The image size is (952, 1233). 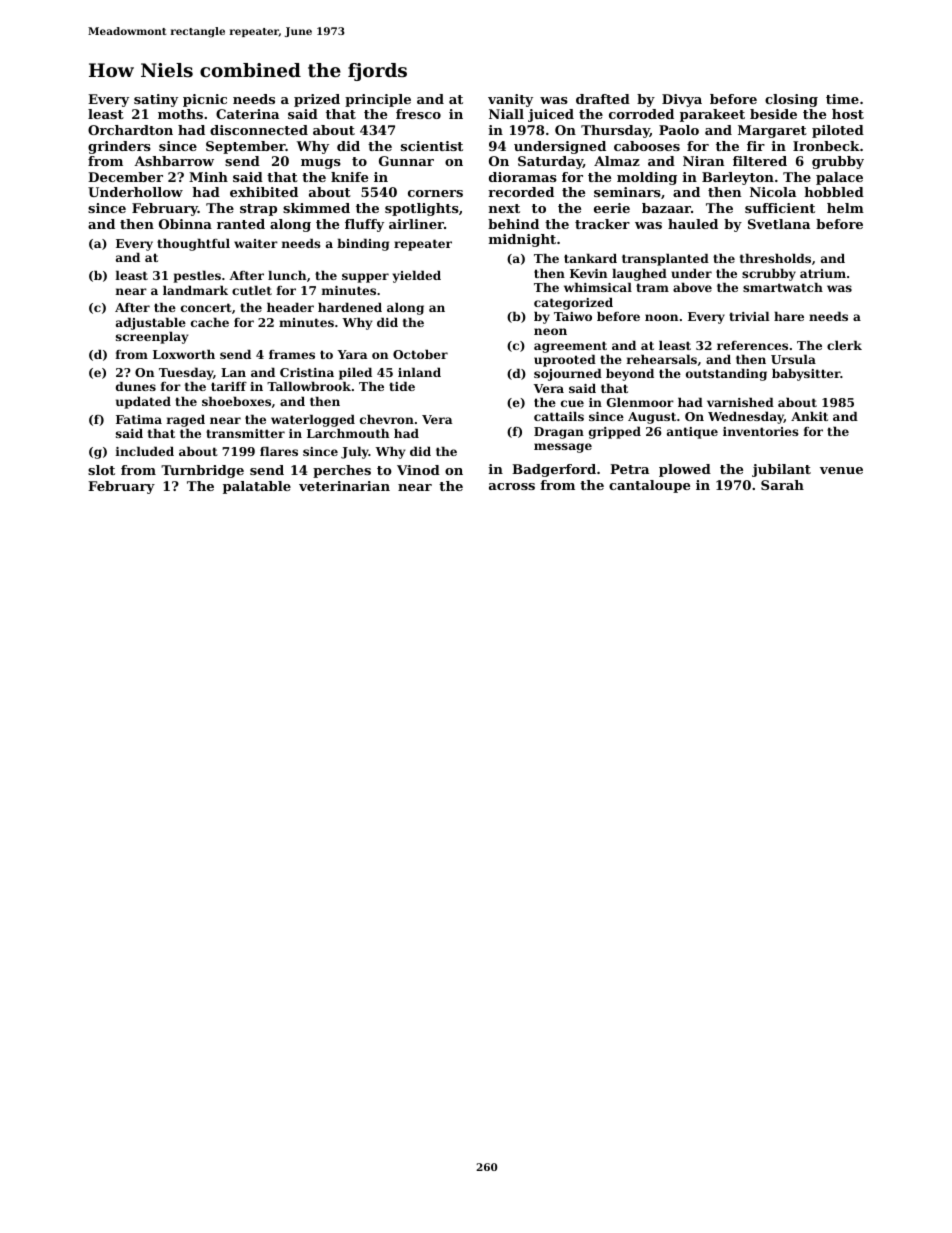 What do you see at coordinates (416, 224) in the document?
I see `airliner` at bounding box center [416, 224].
